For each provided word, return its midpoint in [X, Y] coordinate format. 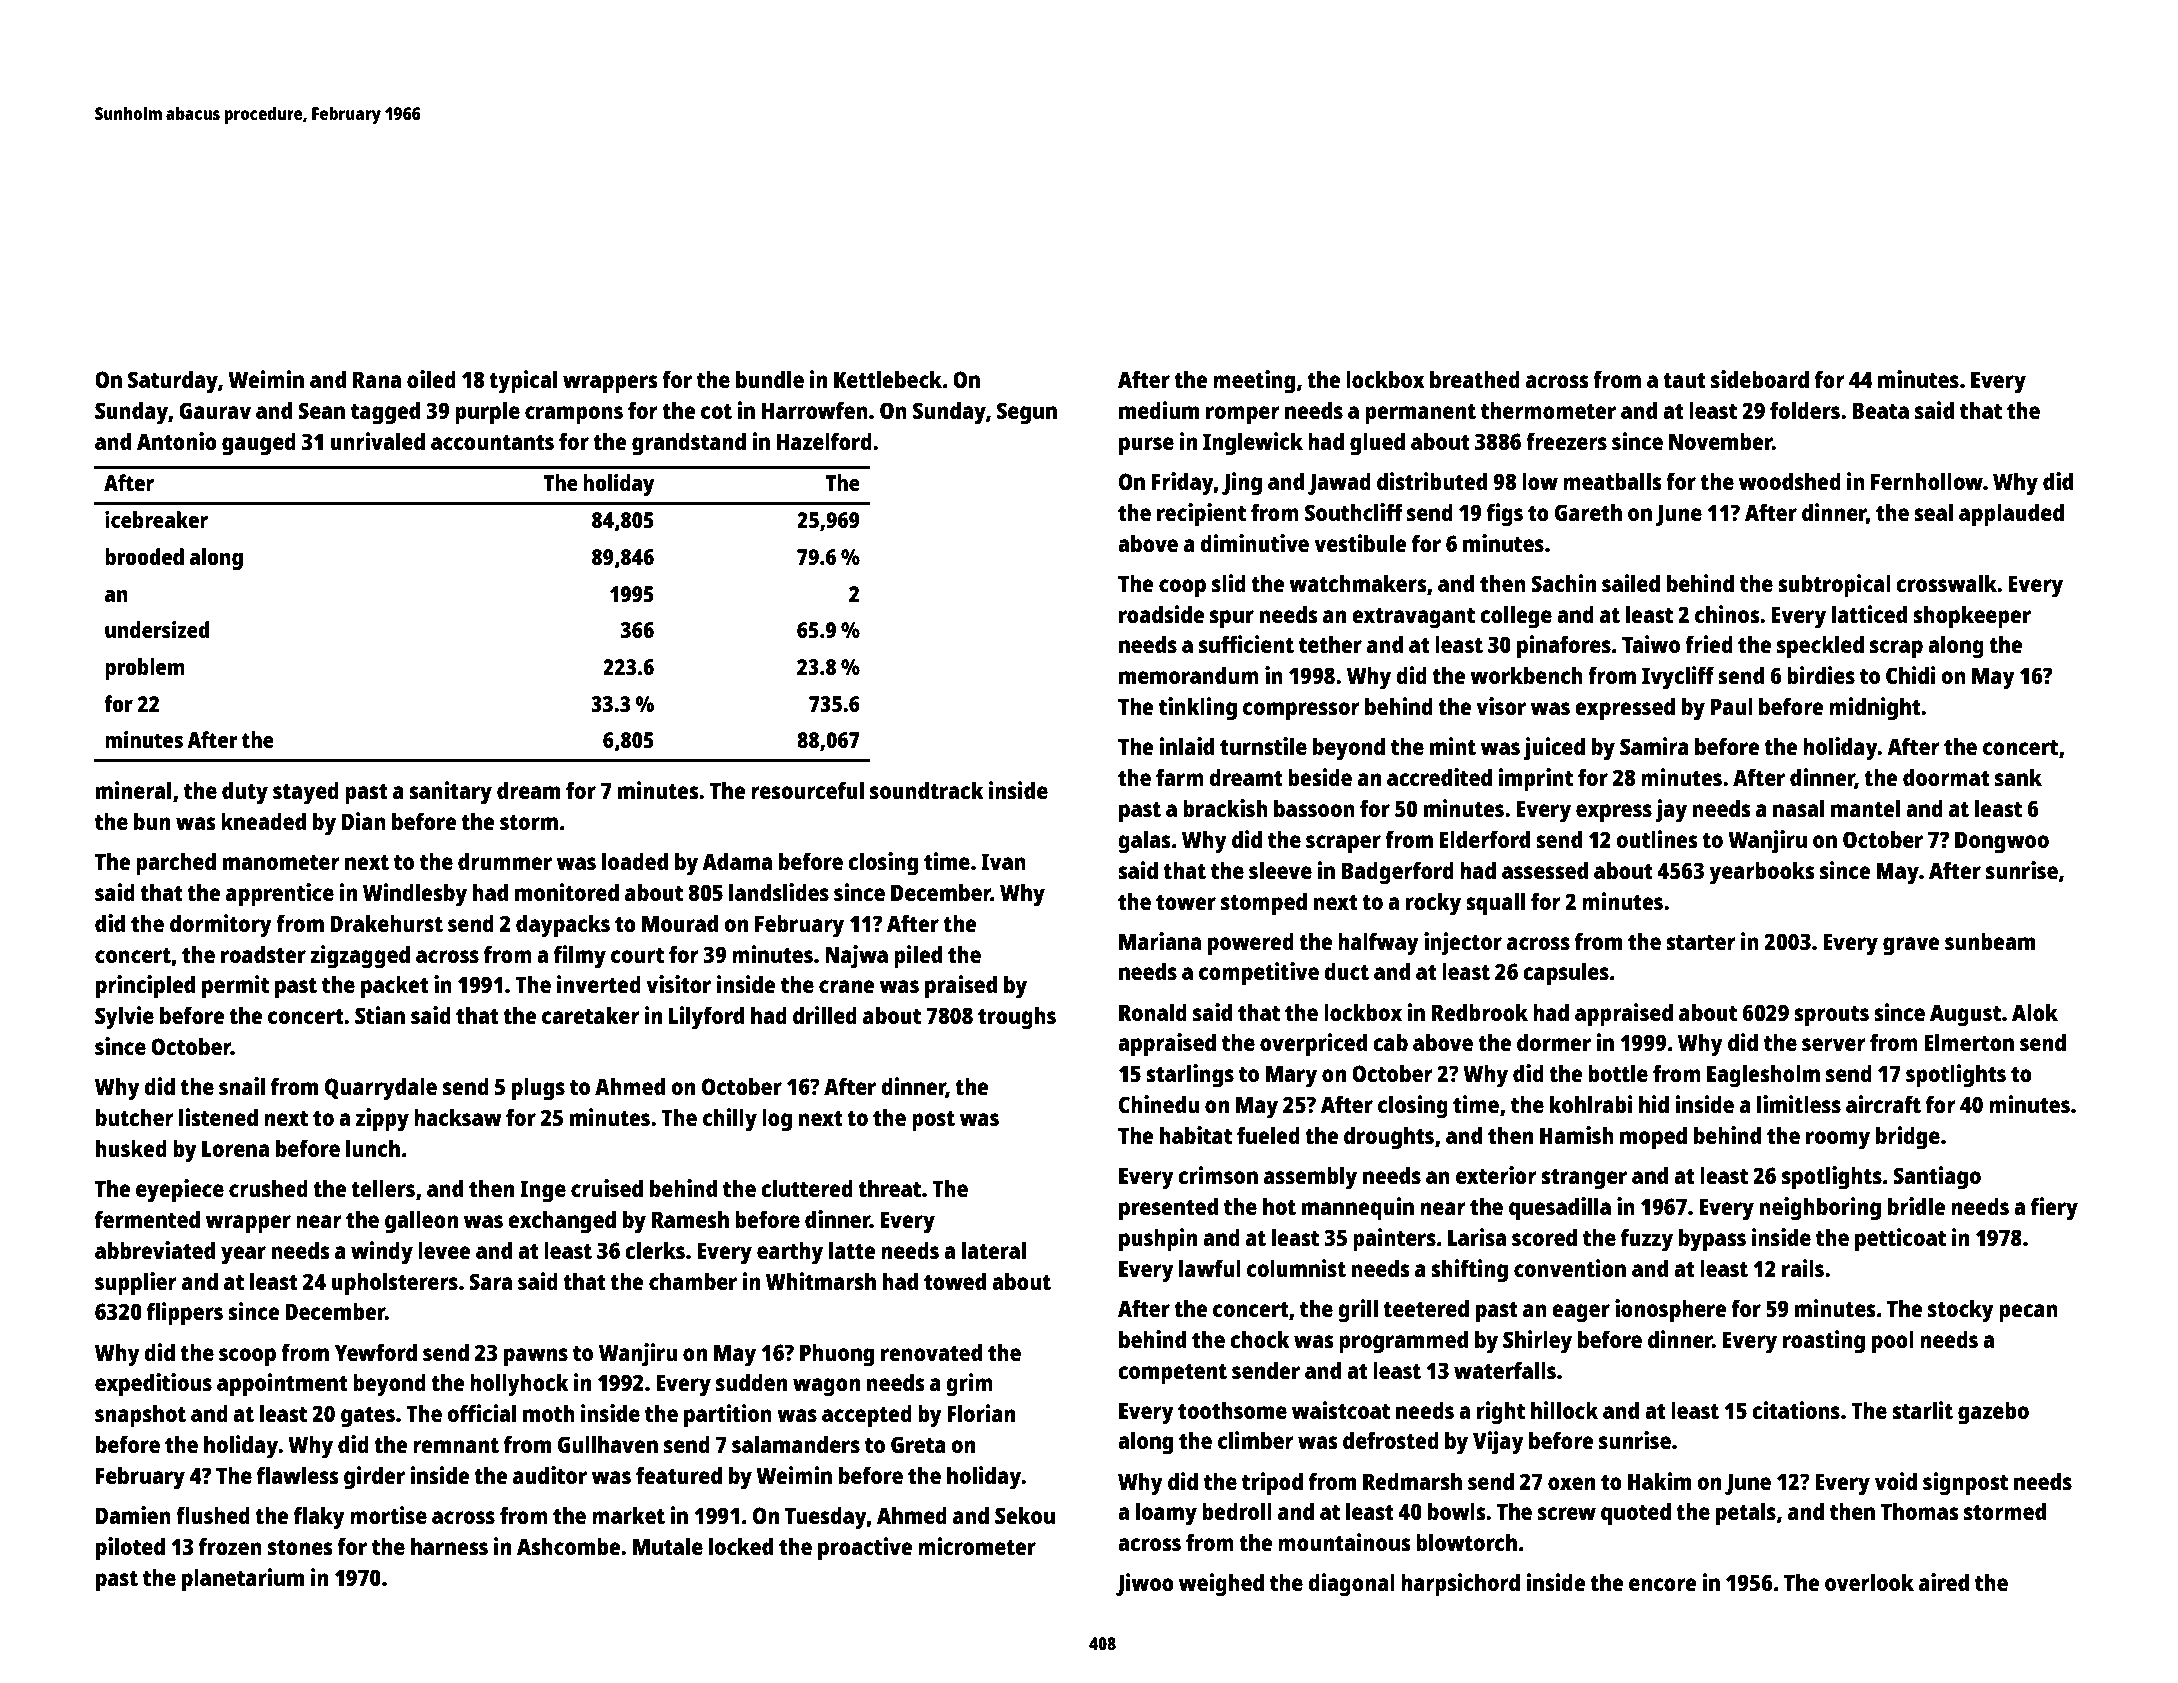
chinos [1727, 614]
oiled [431, 379]
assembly [1310, 1178]
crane [846, 986]
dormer [1554, 1042]
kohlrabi [1591, 1104]
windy [382, 1253]
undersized [157, 629]
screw [1567, 1513]
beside [1320, 777]
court [637, 955]
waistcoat [1341, 1410]
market [628, 1515]
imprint [1536, 780]
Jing [1242, 484]
